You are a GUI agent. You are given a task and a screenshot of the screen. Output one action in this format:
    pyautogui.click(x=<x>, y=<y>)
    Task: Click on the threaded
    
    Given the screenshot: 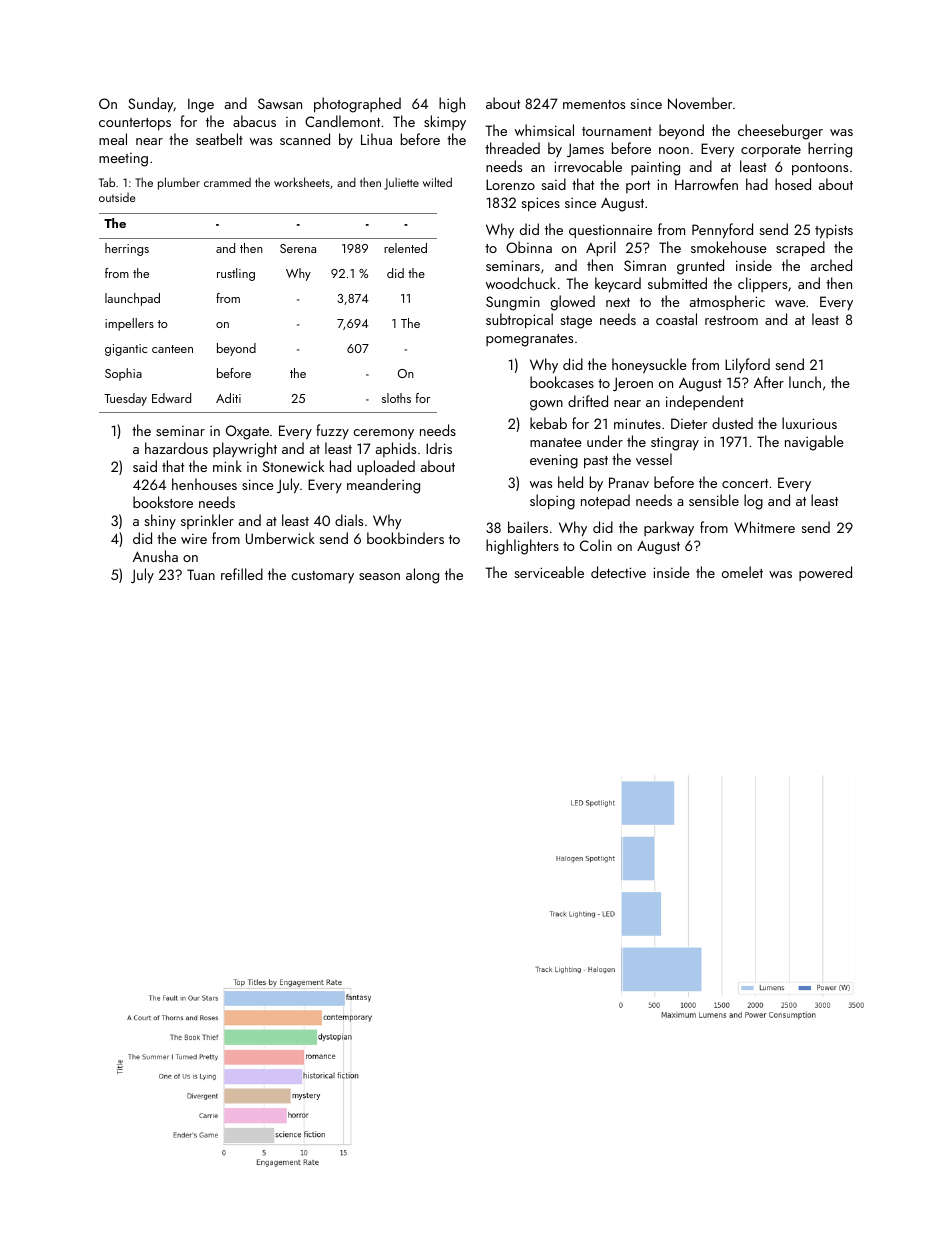 What is the action you would take?
    pyautogui.click(x=512, y=148)
